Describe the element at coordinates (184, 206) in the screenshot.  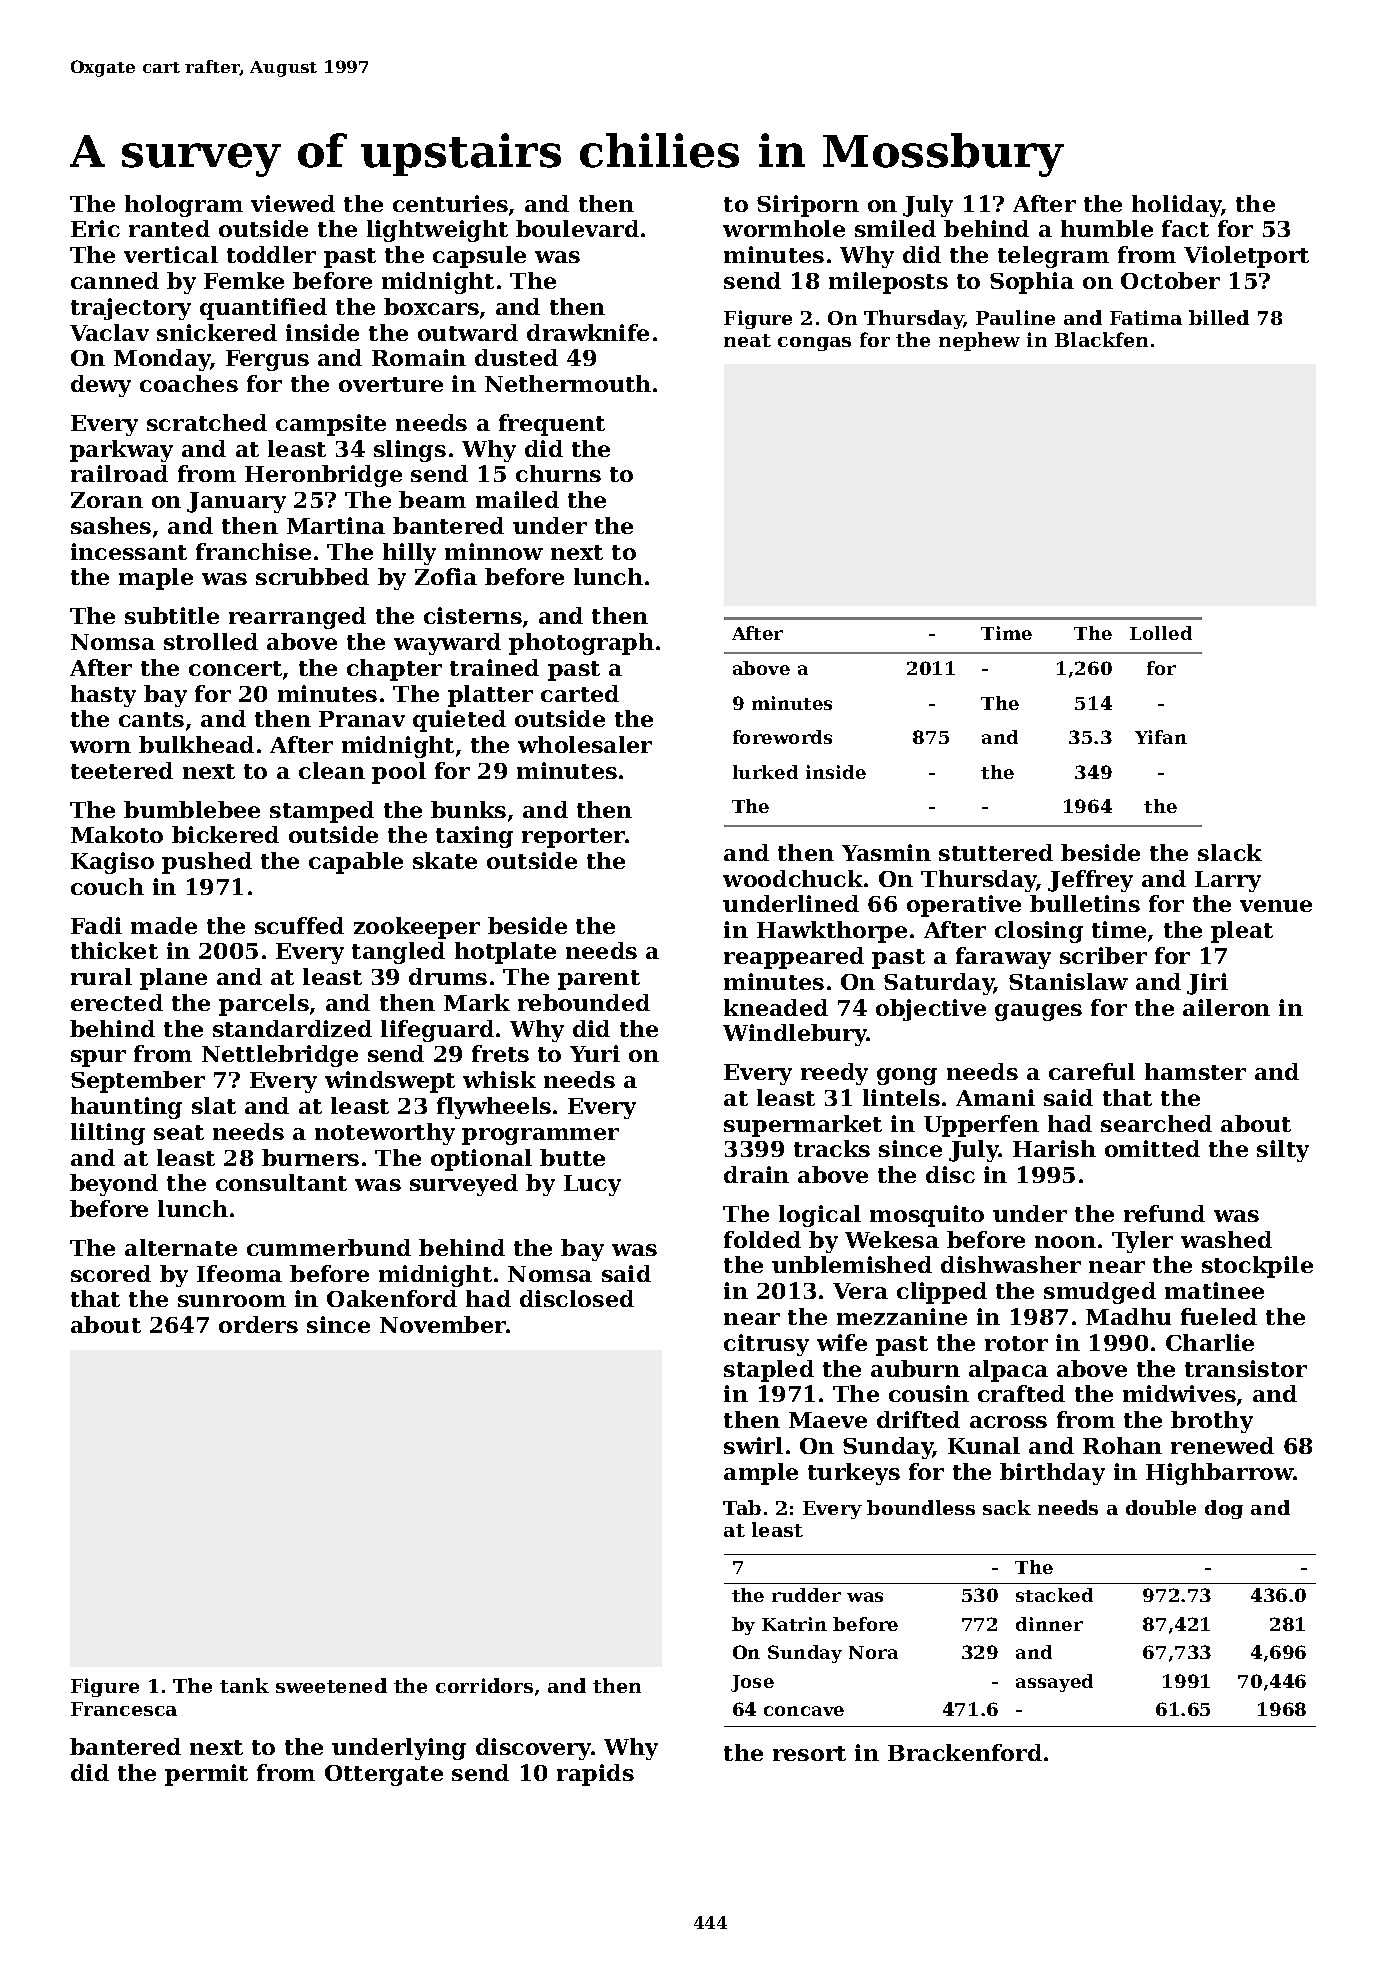
I see `hologram` at that location.
